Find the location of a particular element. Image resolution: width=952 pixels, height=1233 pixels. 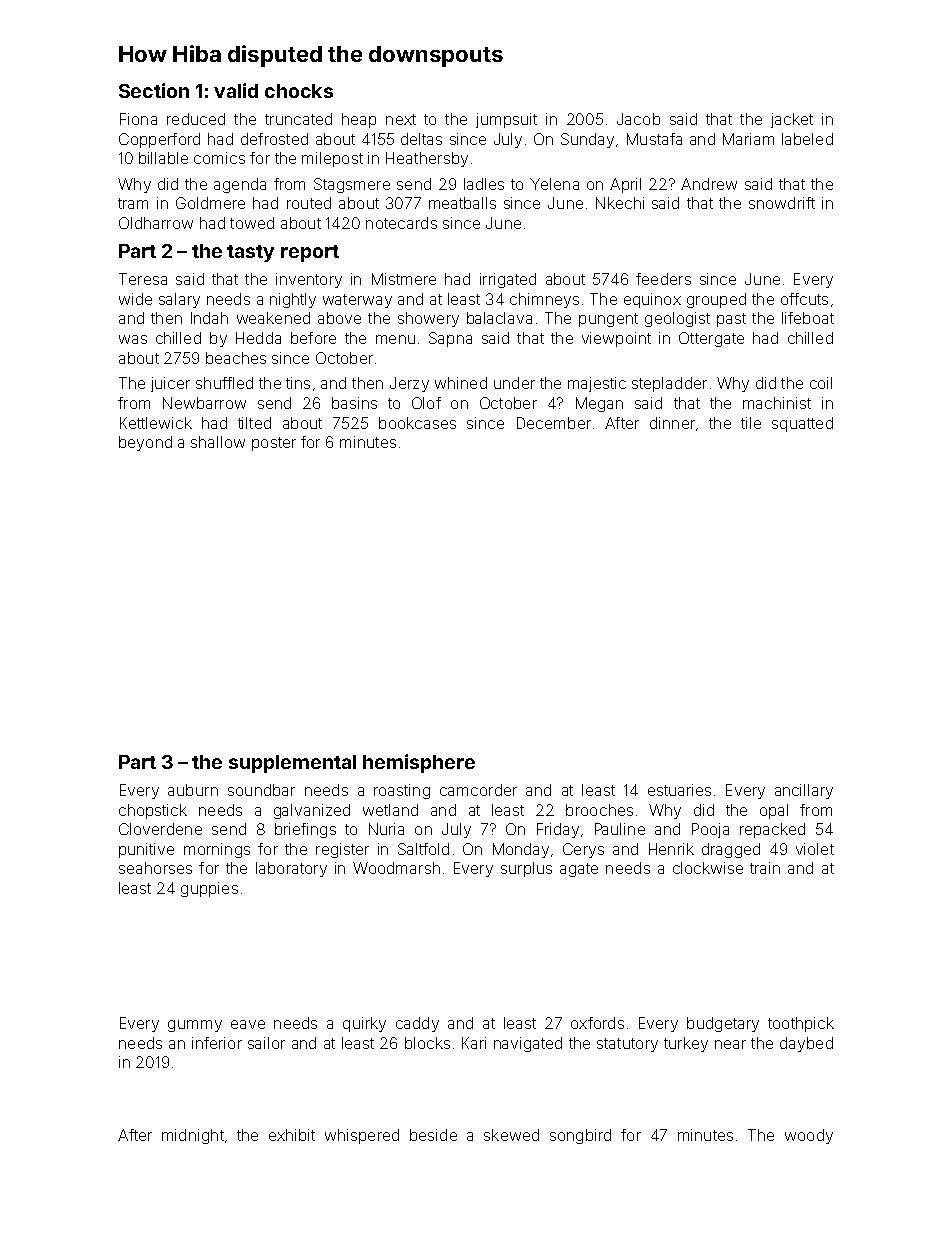

Teresa is located at coordinates (143, 279).
